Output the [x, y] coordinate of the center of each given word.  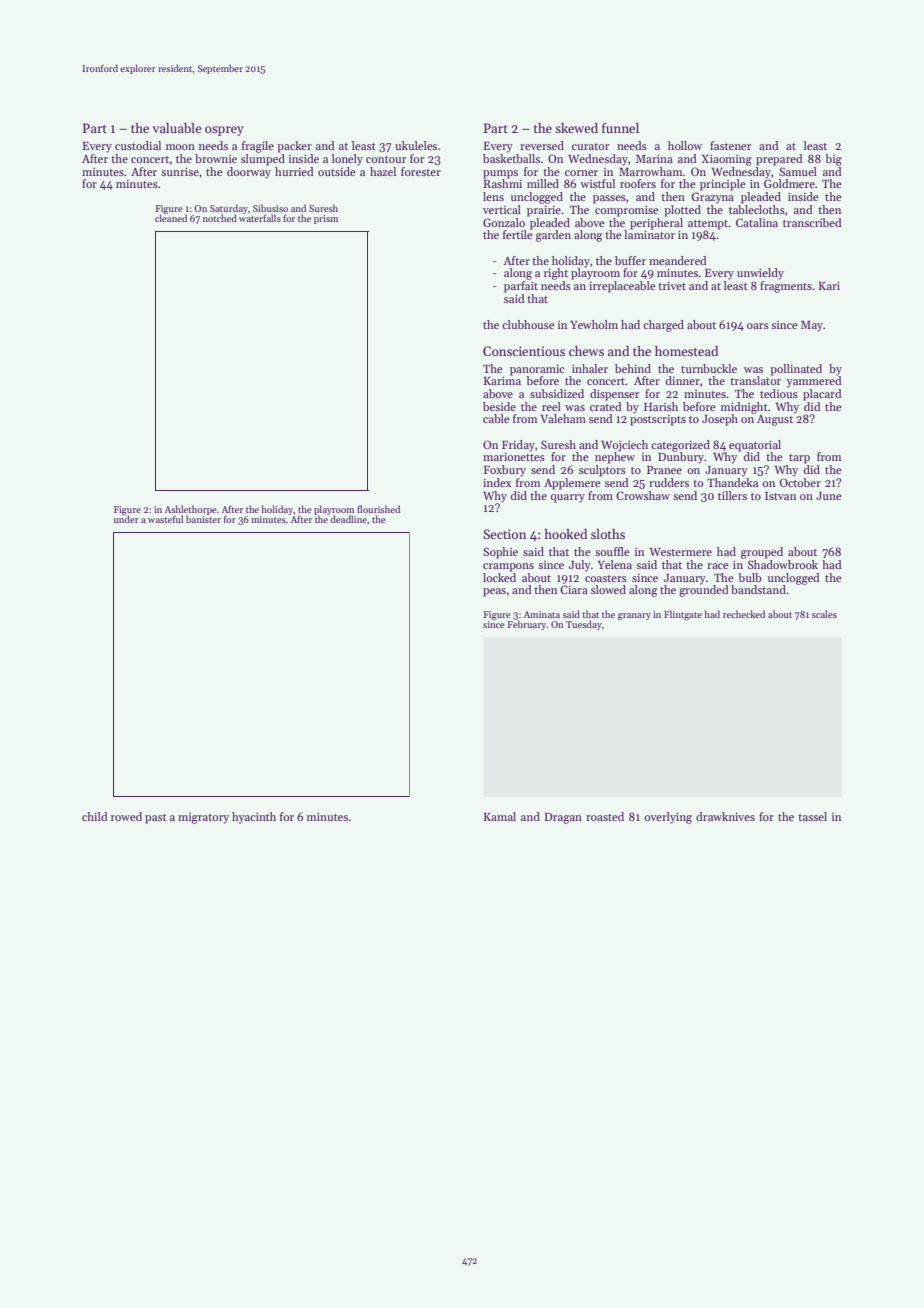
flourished [378, 509]
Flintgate [683, 615]
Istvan [780, 496]
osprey [224, 131]
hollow [685, 145]
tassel [812, 816]
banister [203, 519]
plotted [682, 211]
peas [494, 592]
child [95, 816]
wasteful [165, 519]
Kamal [500, 816]
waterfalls [260, 218]
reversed [542, 145]
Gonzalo [504, 222]
